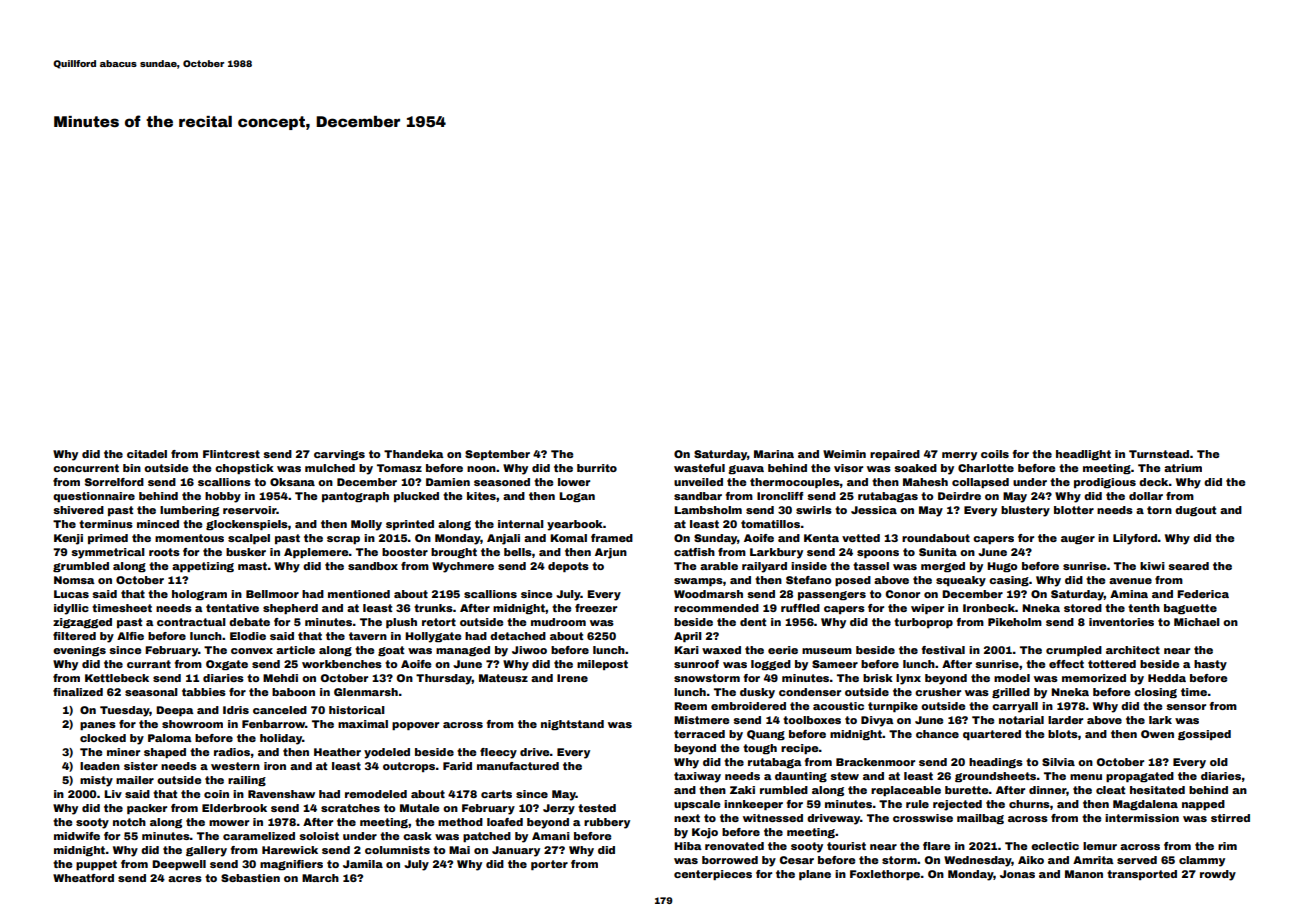  I want to click on sister, so click(141, 766).
